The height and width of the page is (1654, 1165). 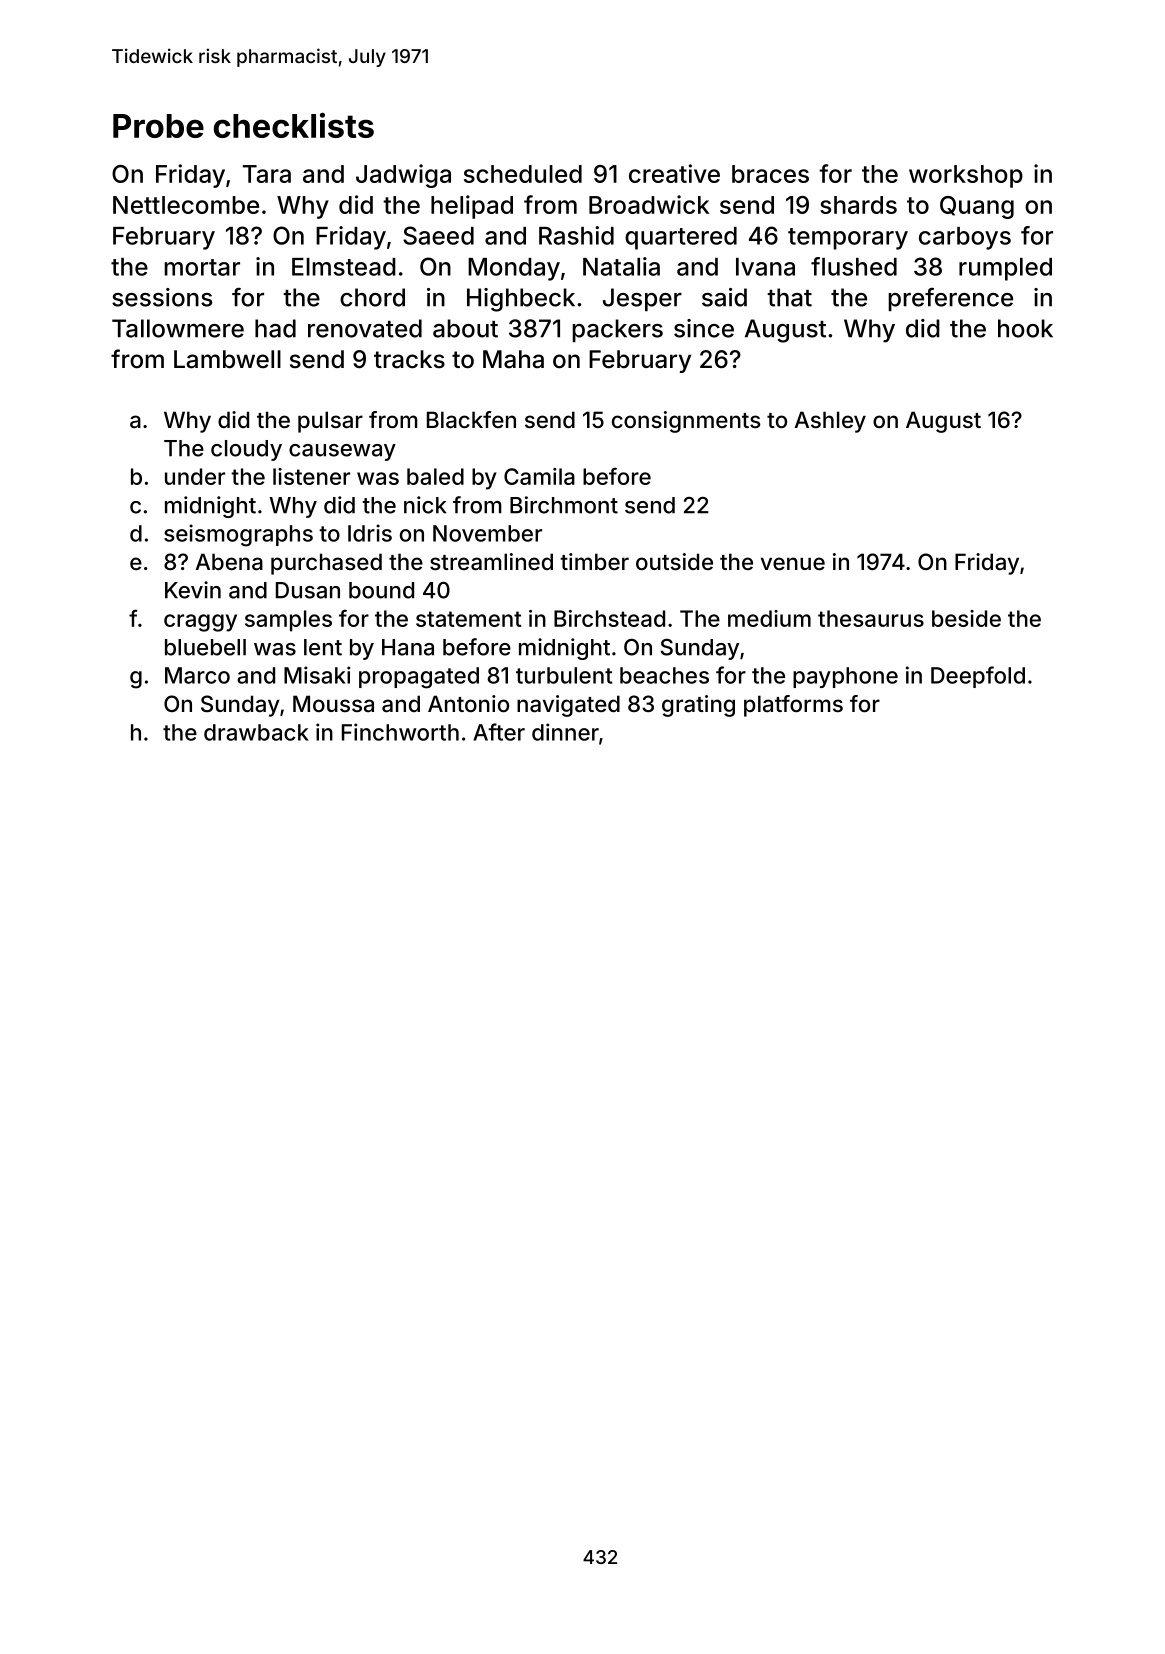 I want to click on platforms, so click(x=793, y=706).
